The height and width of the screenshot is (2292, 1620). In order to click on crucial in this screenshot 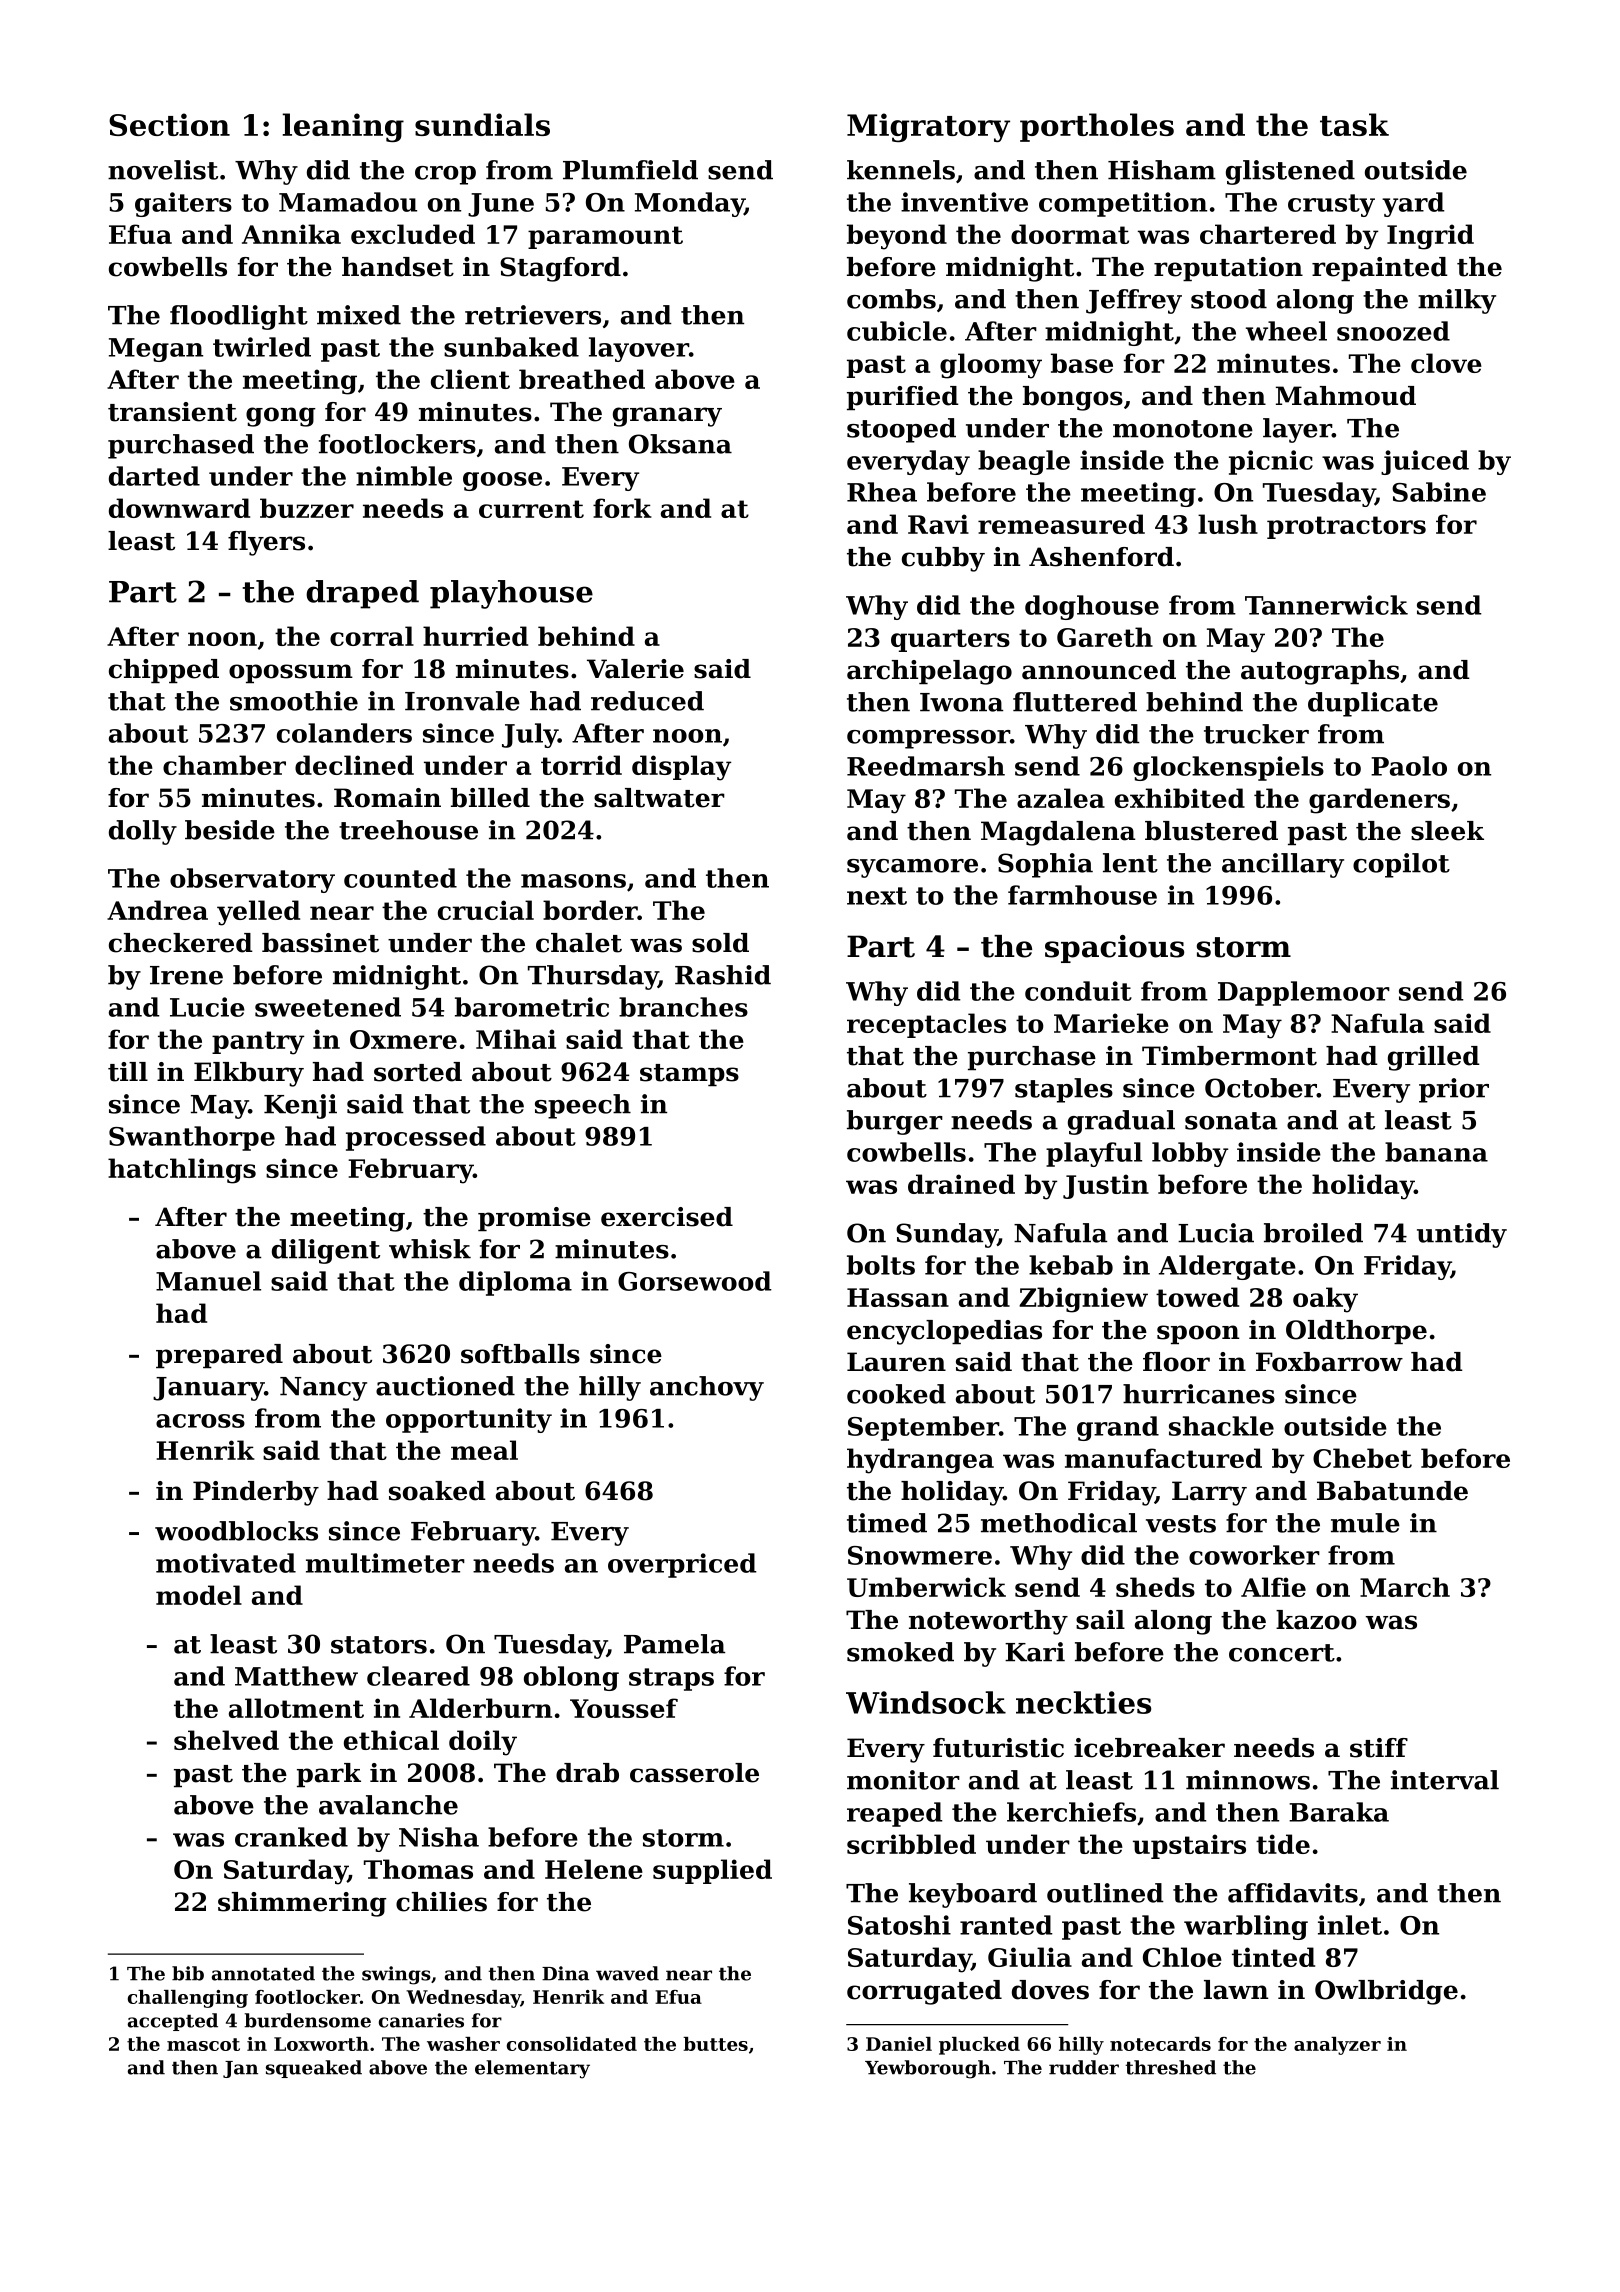, I will do `click(486, 910)`.
